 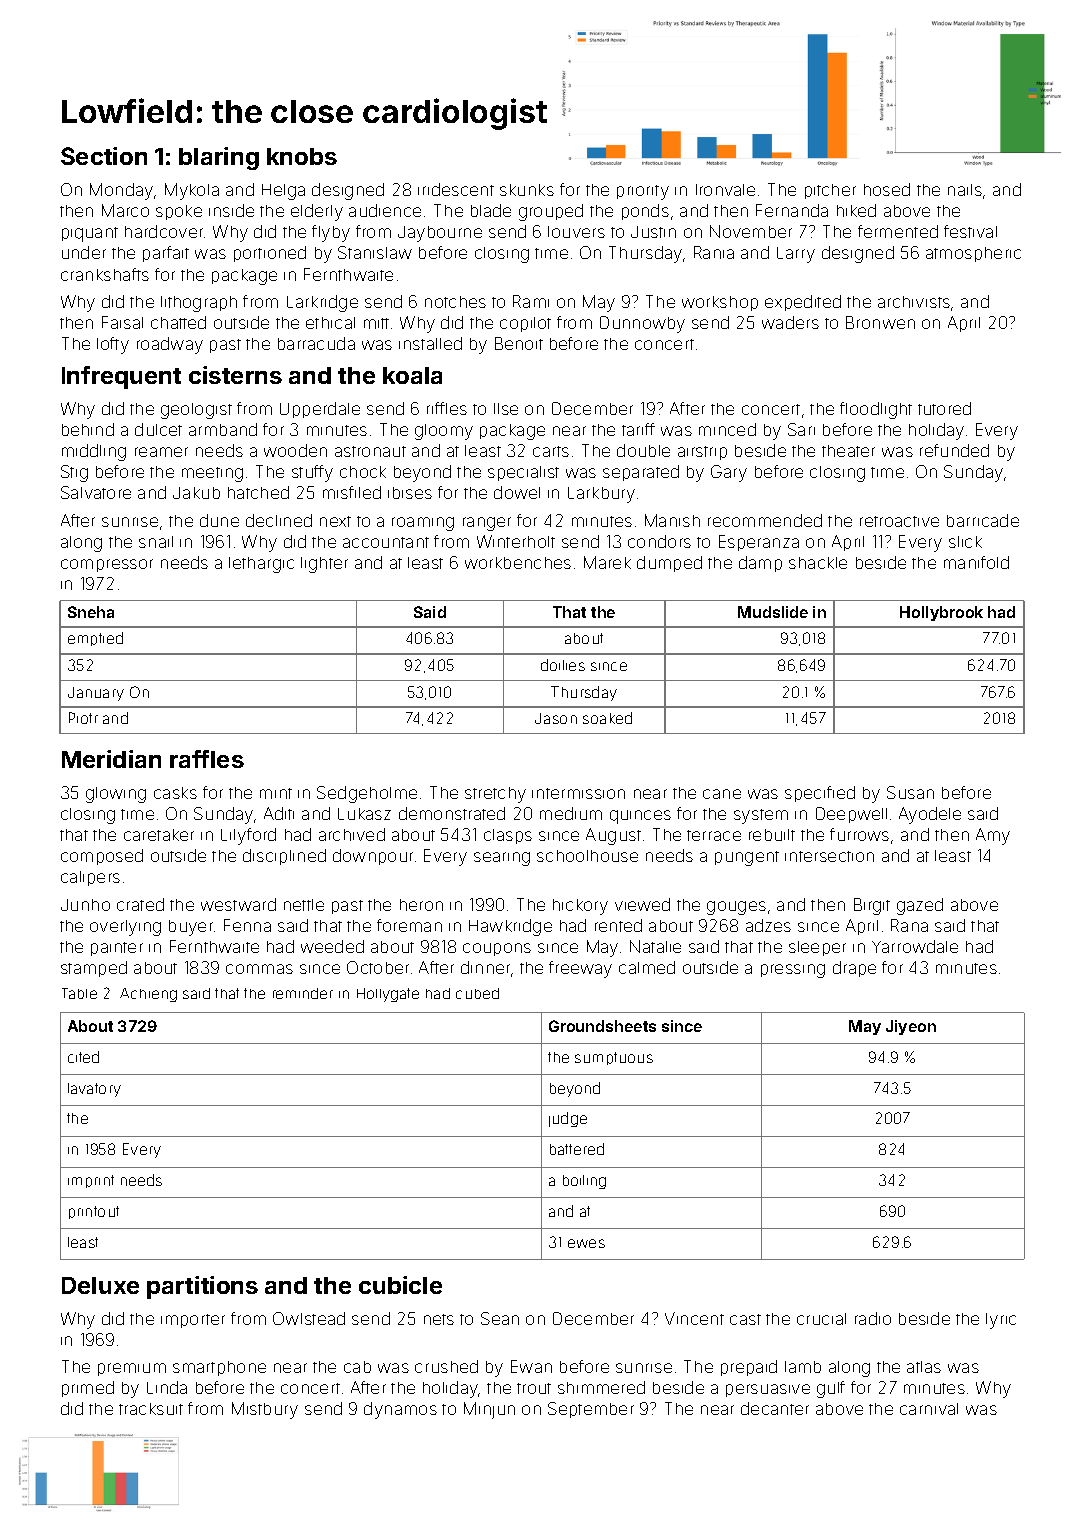 I want to click on Mistbury, so click(x=265, y=1410).
